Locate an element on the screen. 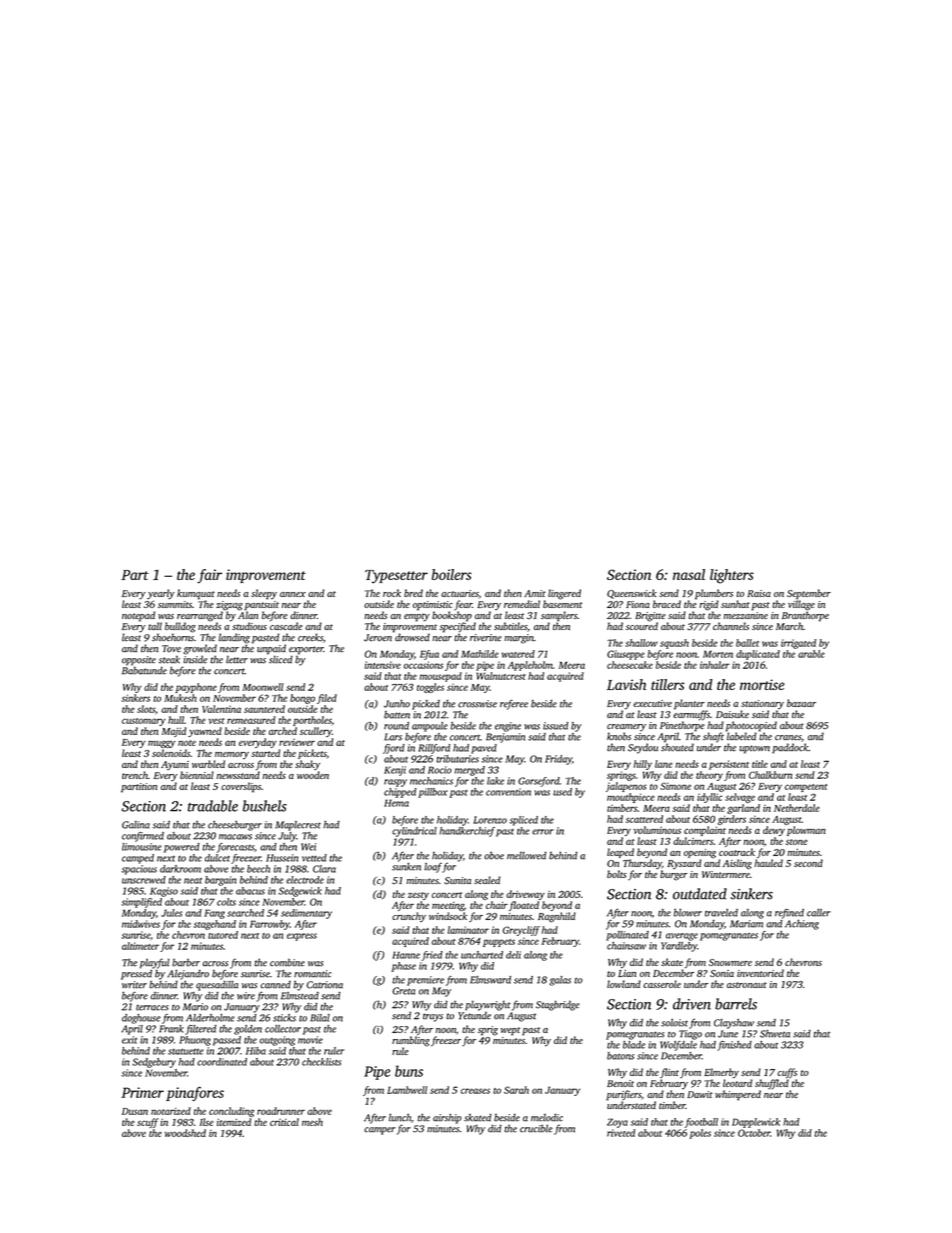 The image size is (952, 1233). driven is located at coordinates (692, 1004).
